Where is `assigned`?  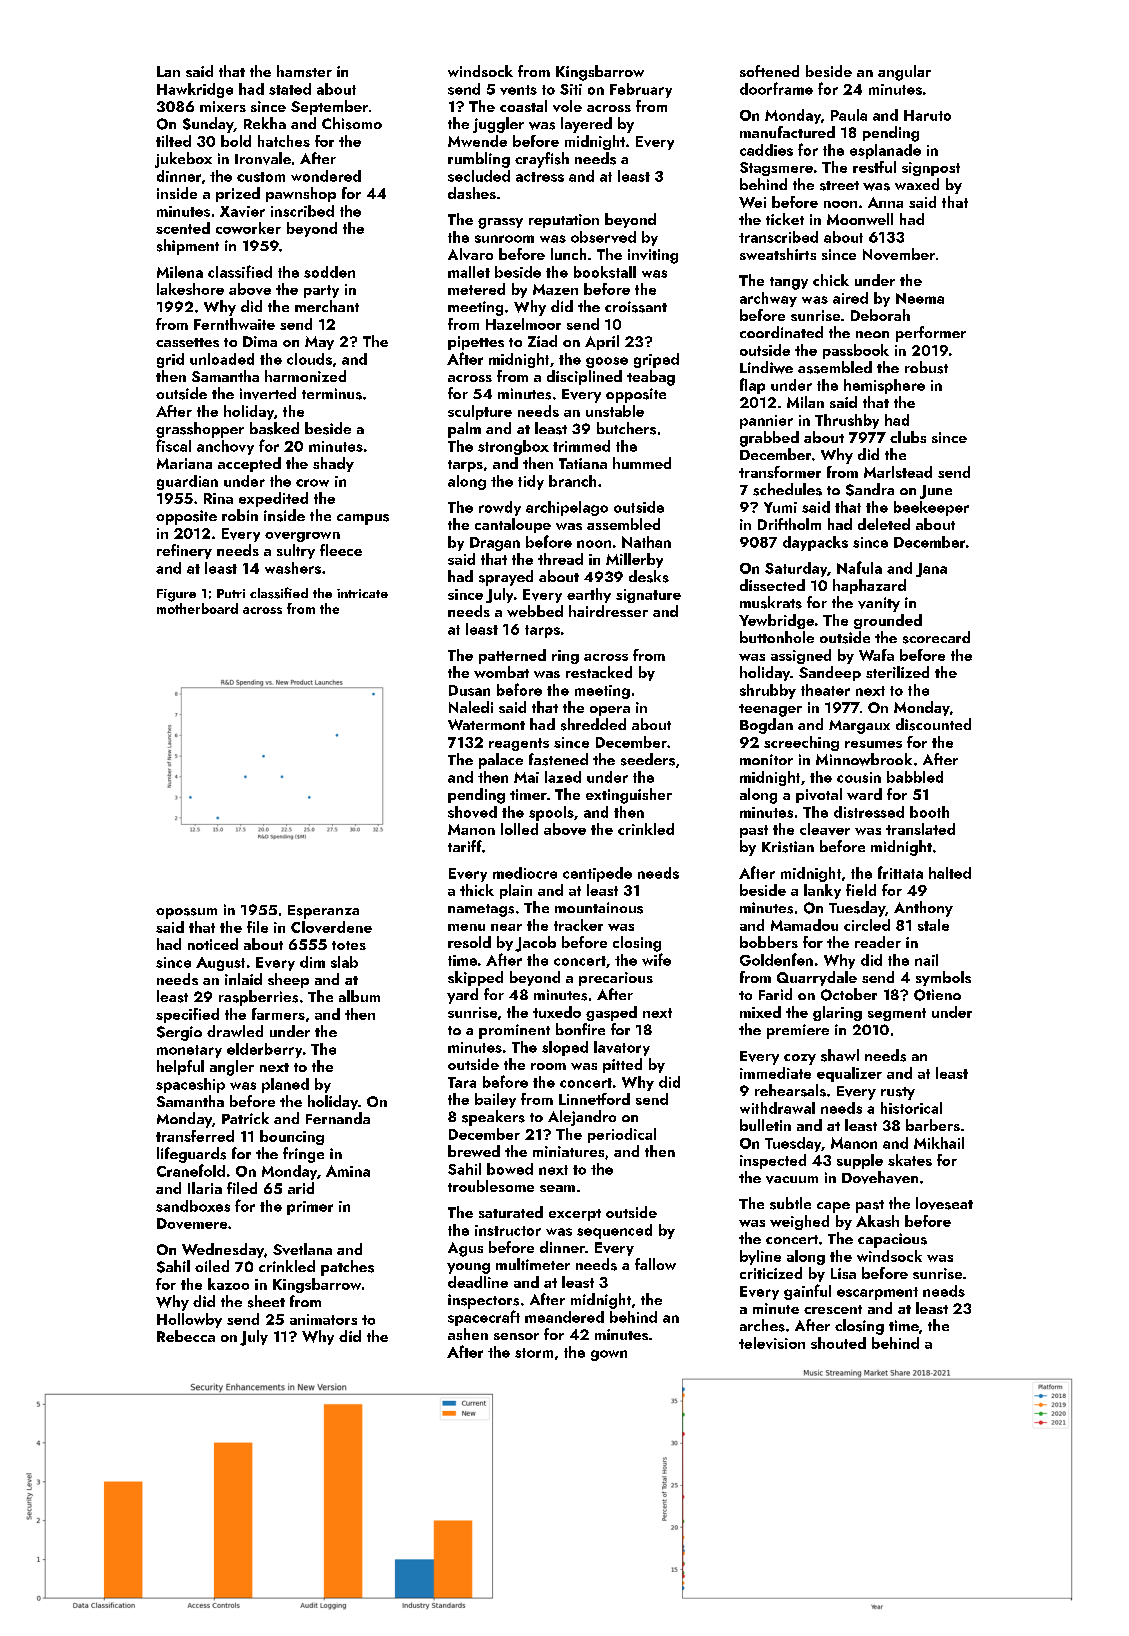 assigned is located at coordinates (801, 656).
